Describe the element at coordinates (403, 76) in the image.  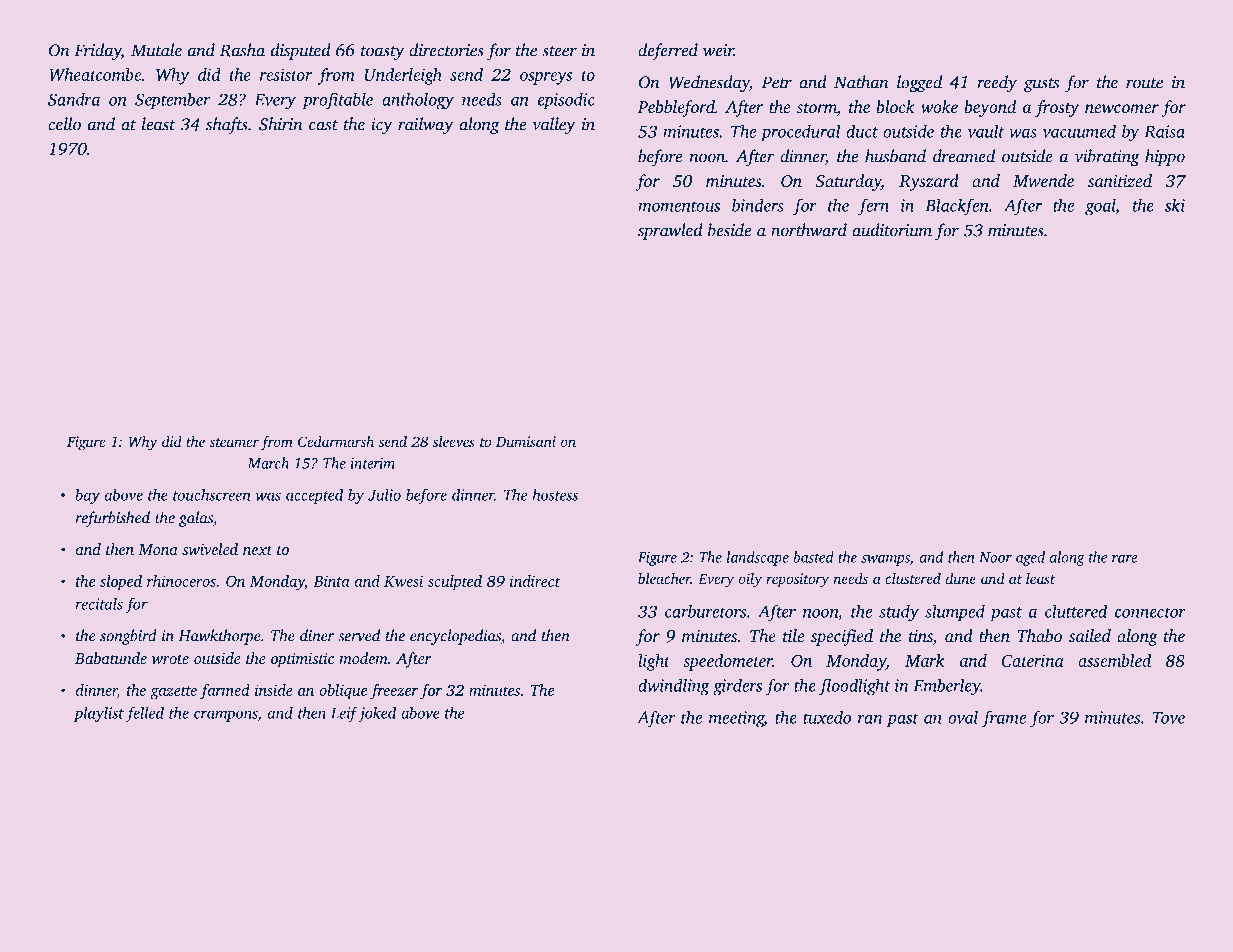
I see `Underleigh` at that location.
